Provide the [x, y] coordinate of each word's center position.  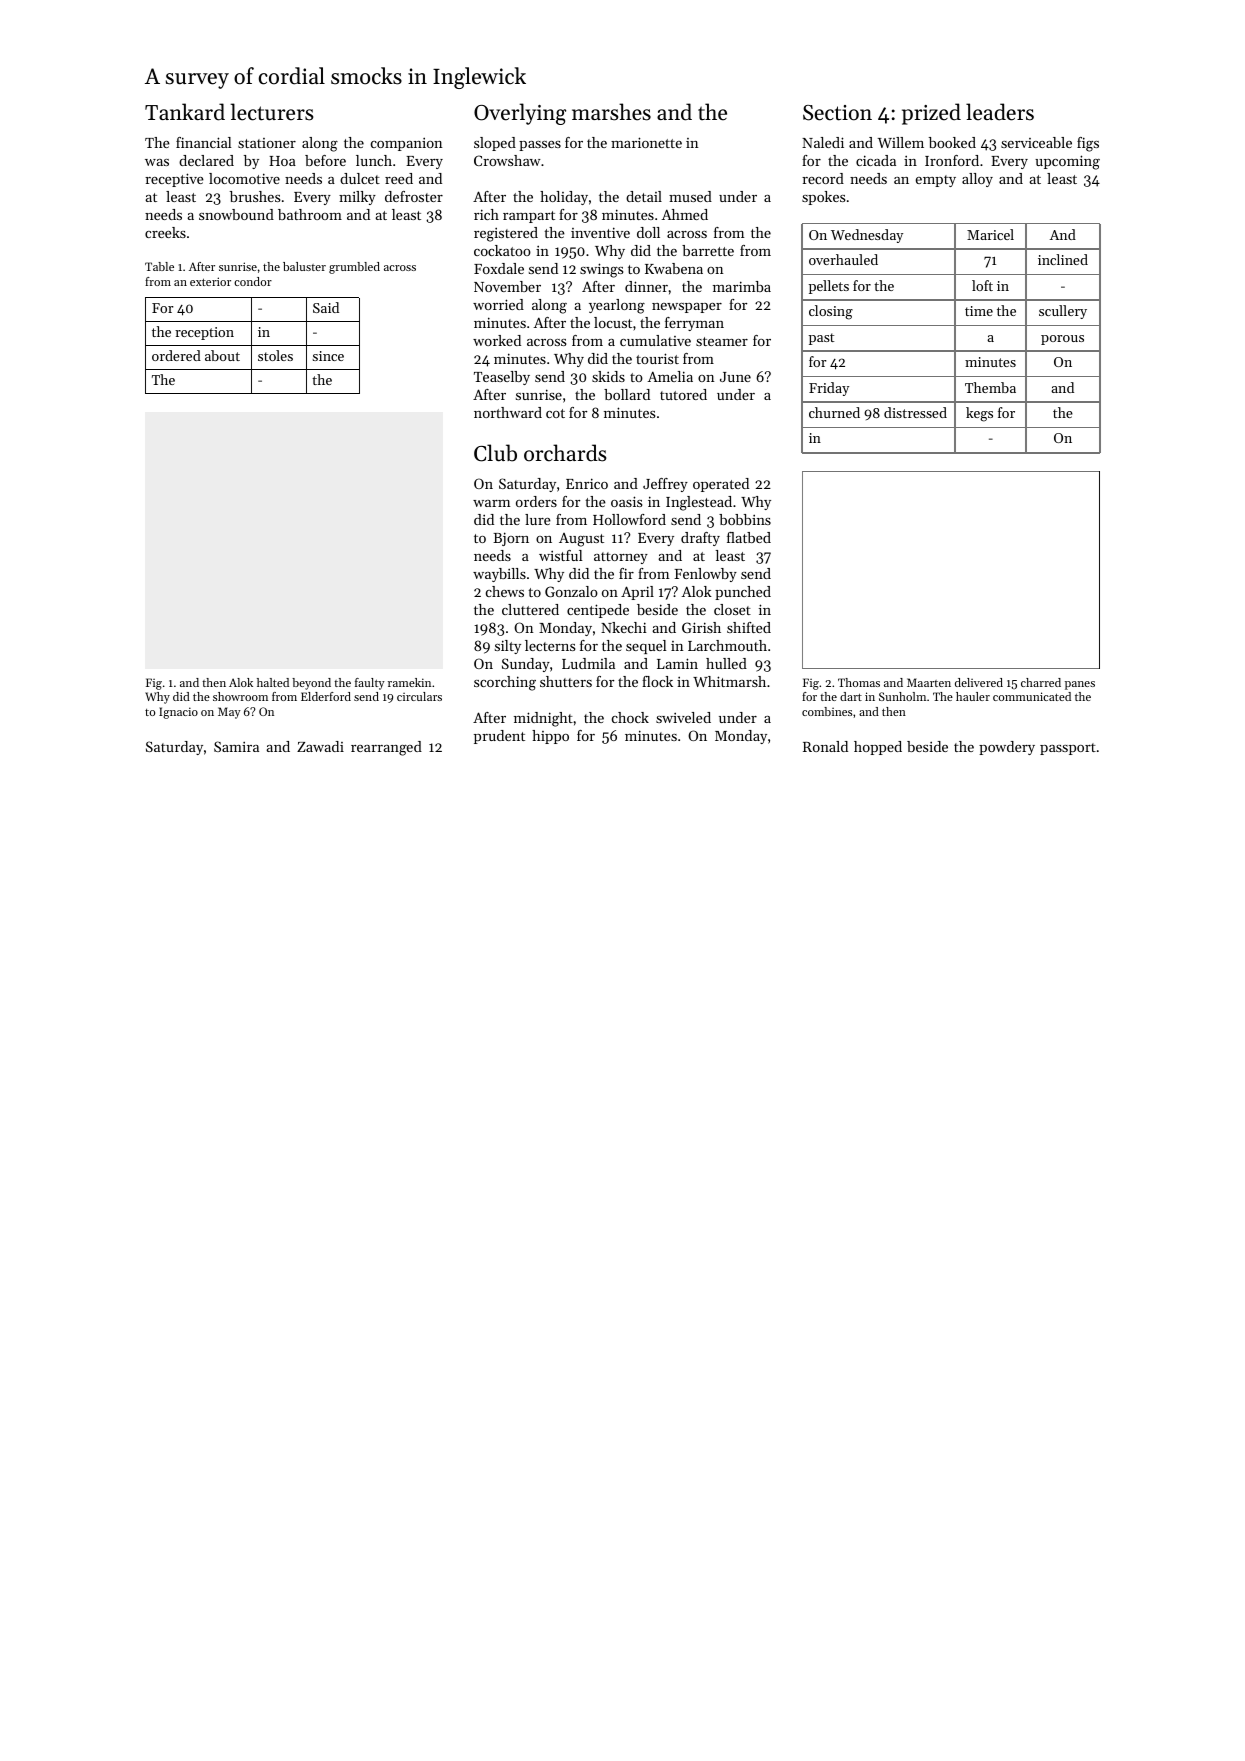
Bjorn [511, 539]
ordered [176, 355]
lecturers [271, 112]
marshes [611, 112]
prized [931, 114]
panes [1080, 685]
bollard [627, 394]
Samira [236, 746]
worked [497, 340]
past [821, 339]
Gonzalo [571, 591]
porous [1062, 340]
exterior [210, 281]
